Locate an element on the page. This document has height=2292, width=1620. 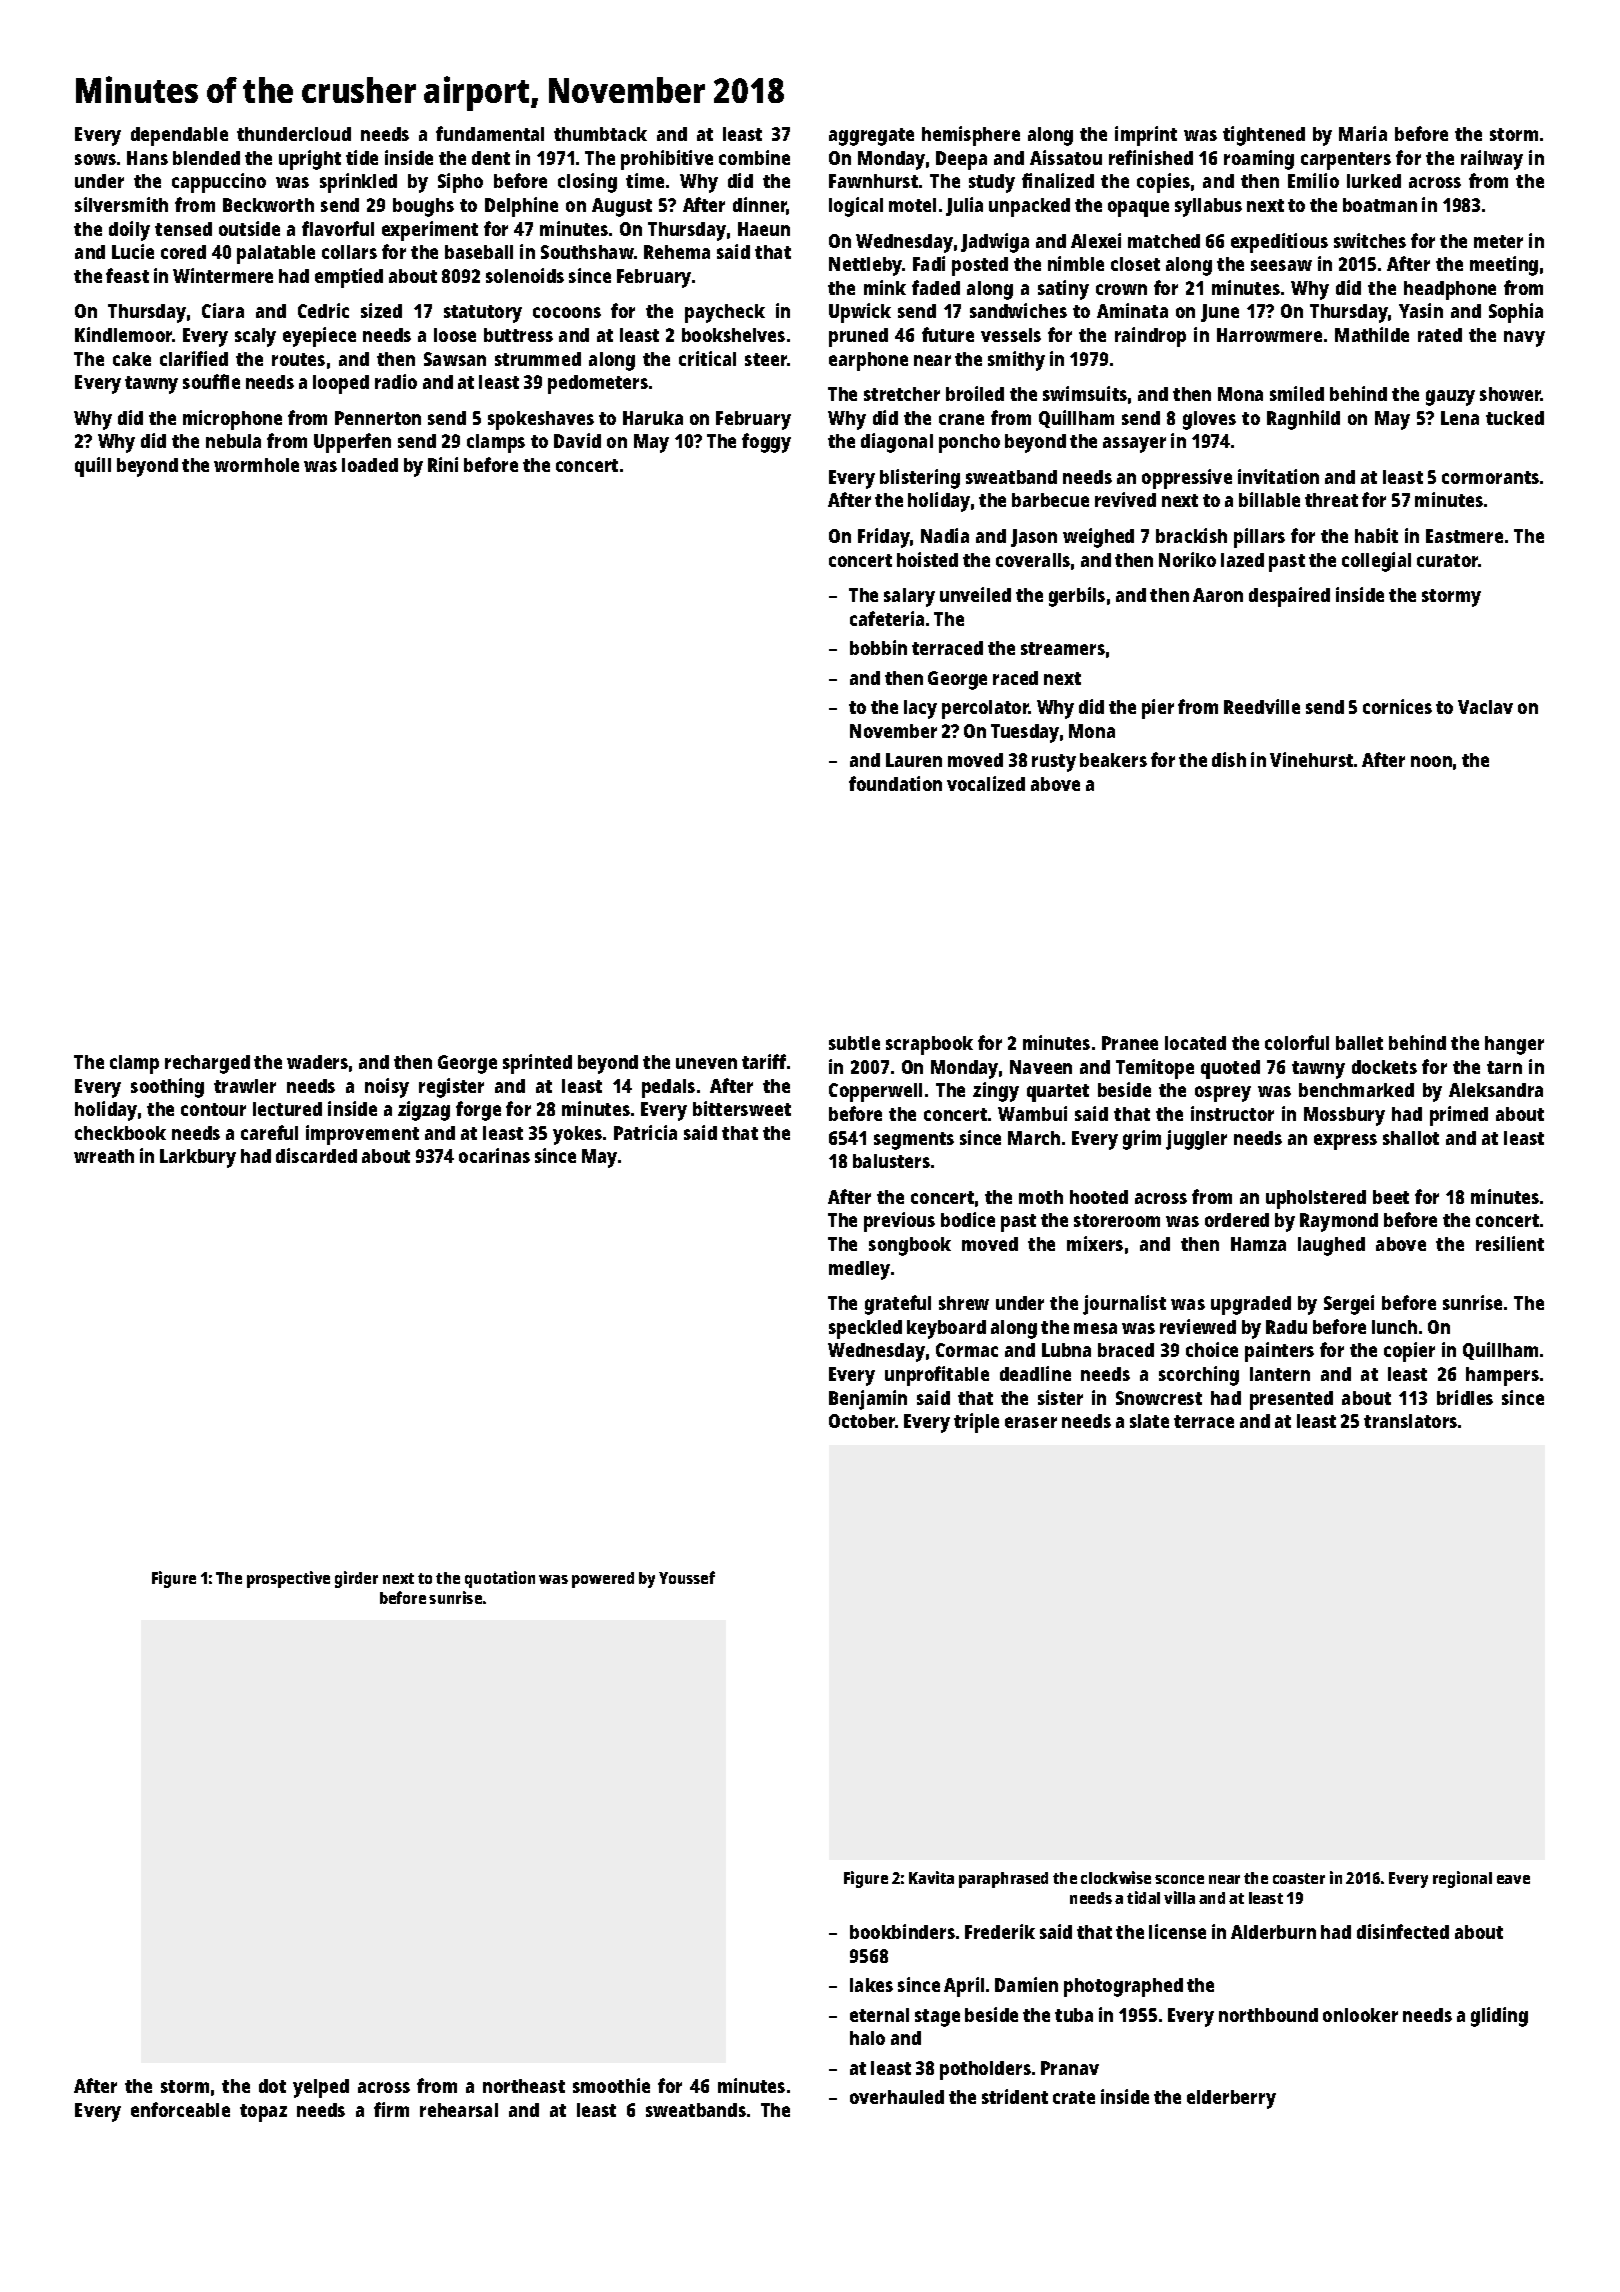
yelped is located at coordinates (321, 2088).
